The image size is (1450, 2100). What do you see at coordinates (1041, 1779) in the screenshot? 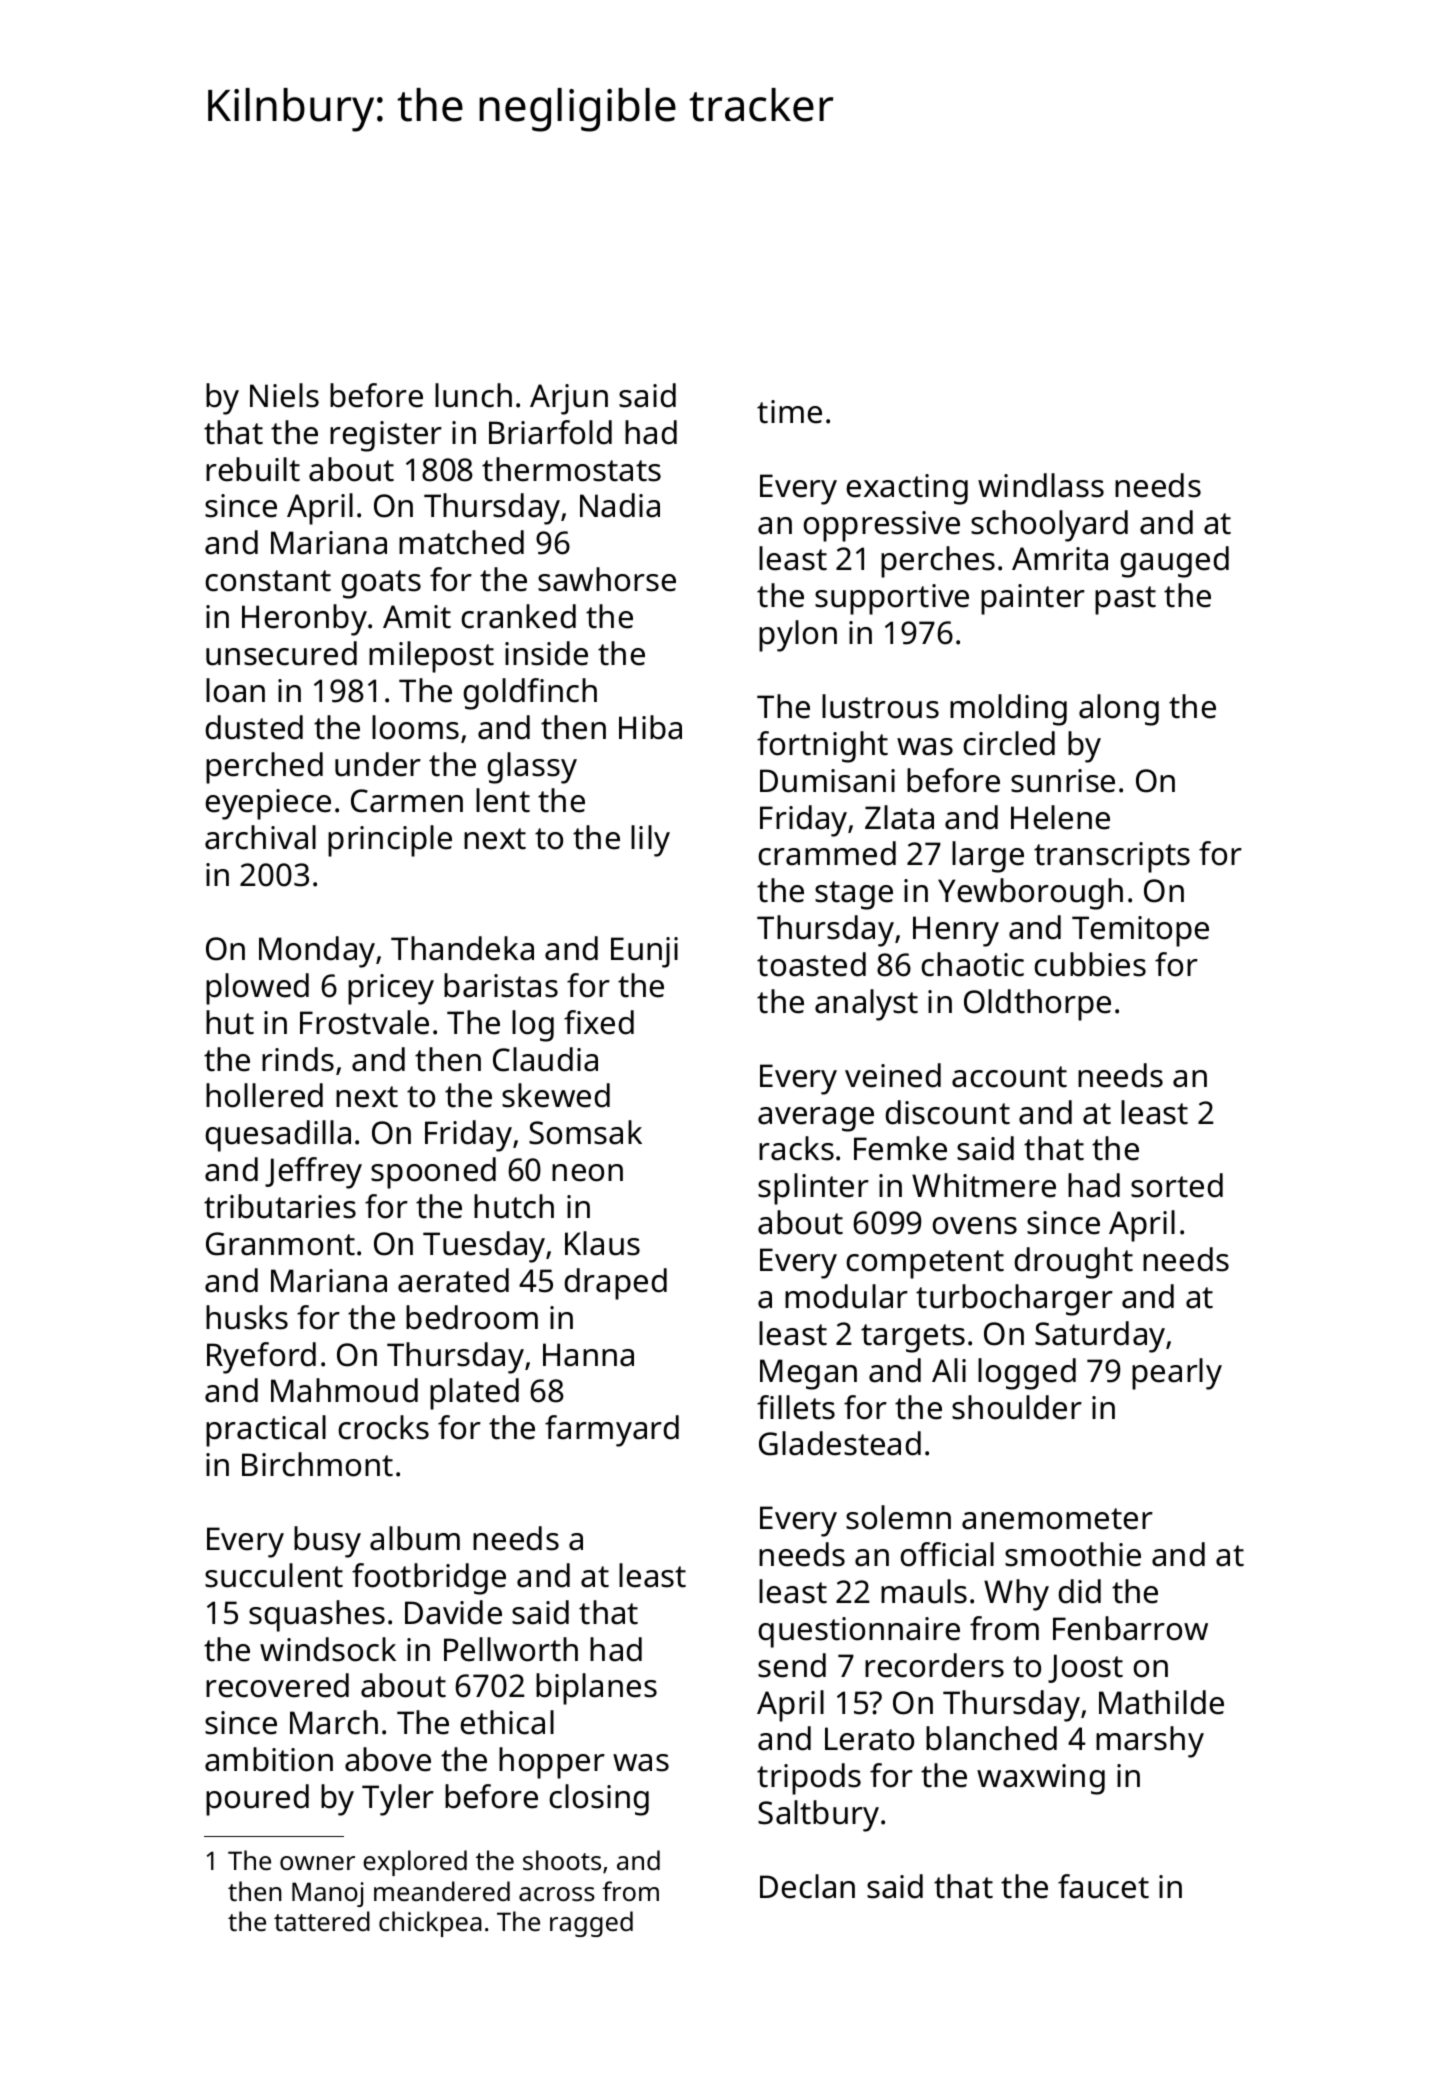
I see `waxwing` at bounding box center [1041, 1779].
